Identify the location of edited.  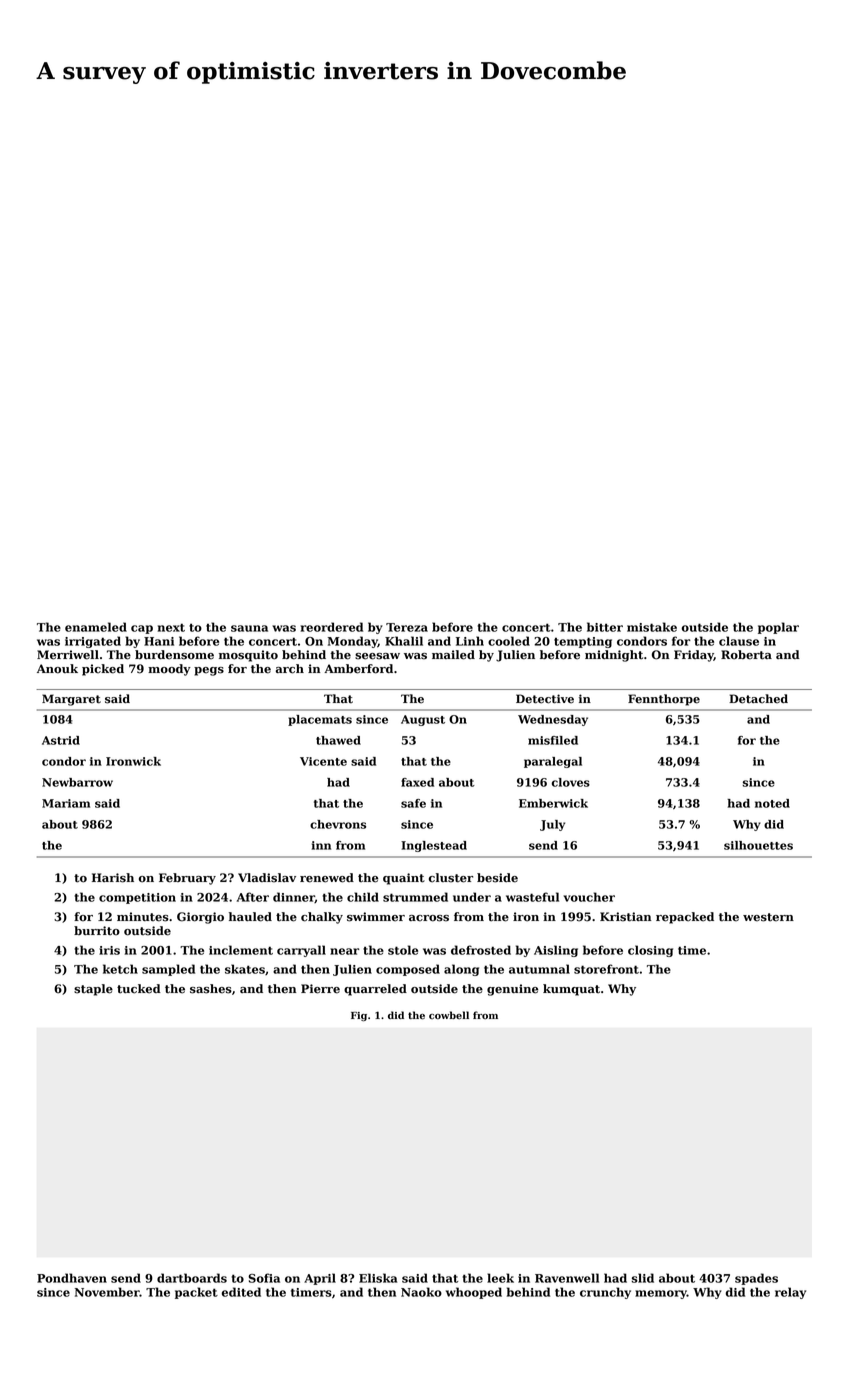
(241, 1292).
